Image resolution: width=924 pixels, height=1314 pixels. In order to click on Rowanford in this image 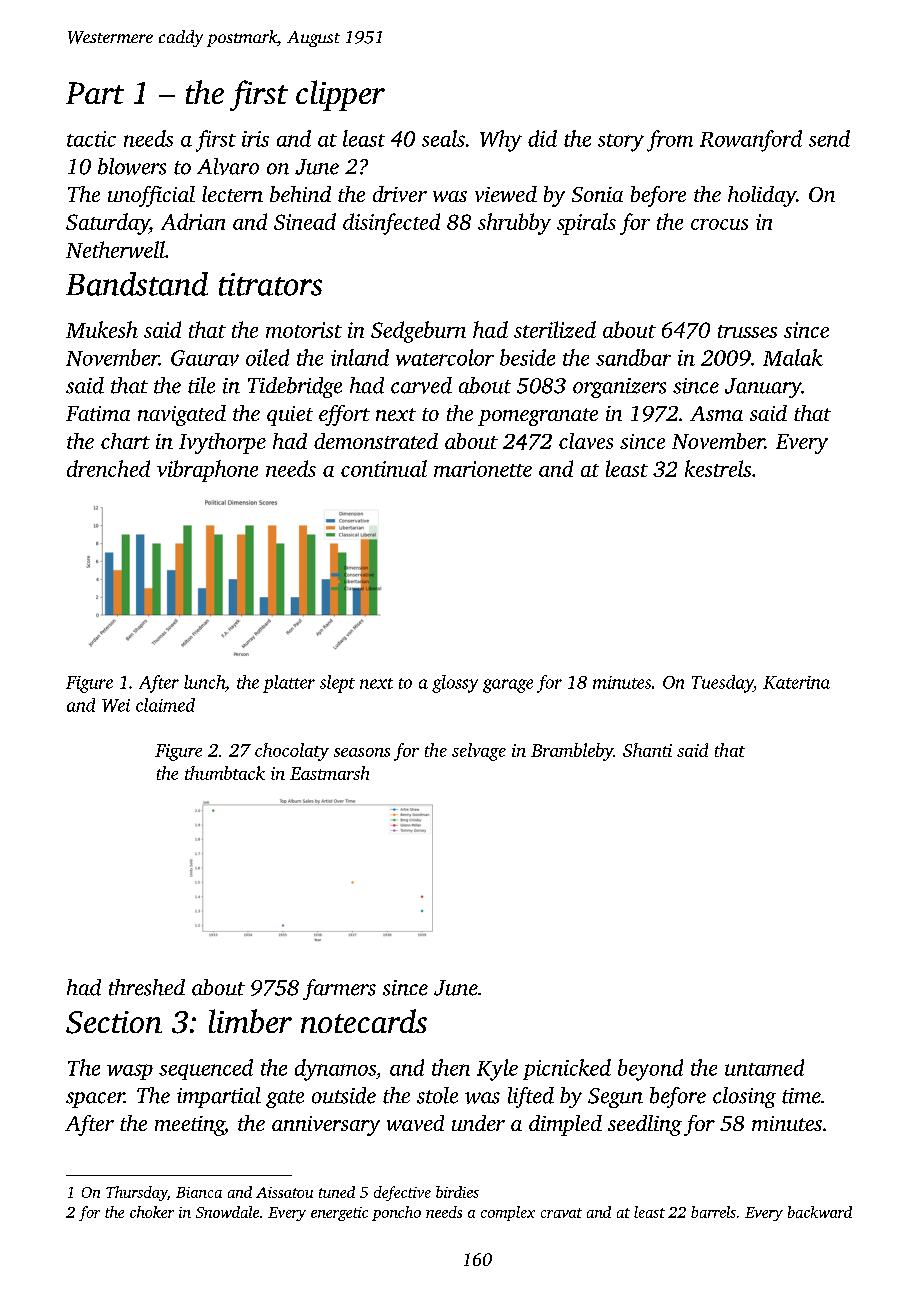, I will do `click(751, 141)`.
